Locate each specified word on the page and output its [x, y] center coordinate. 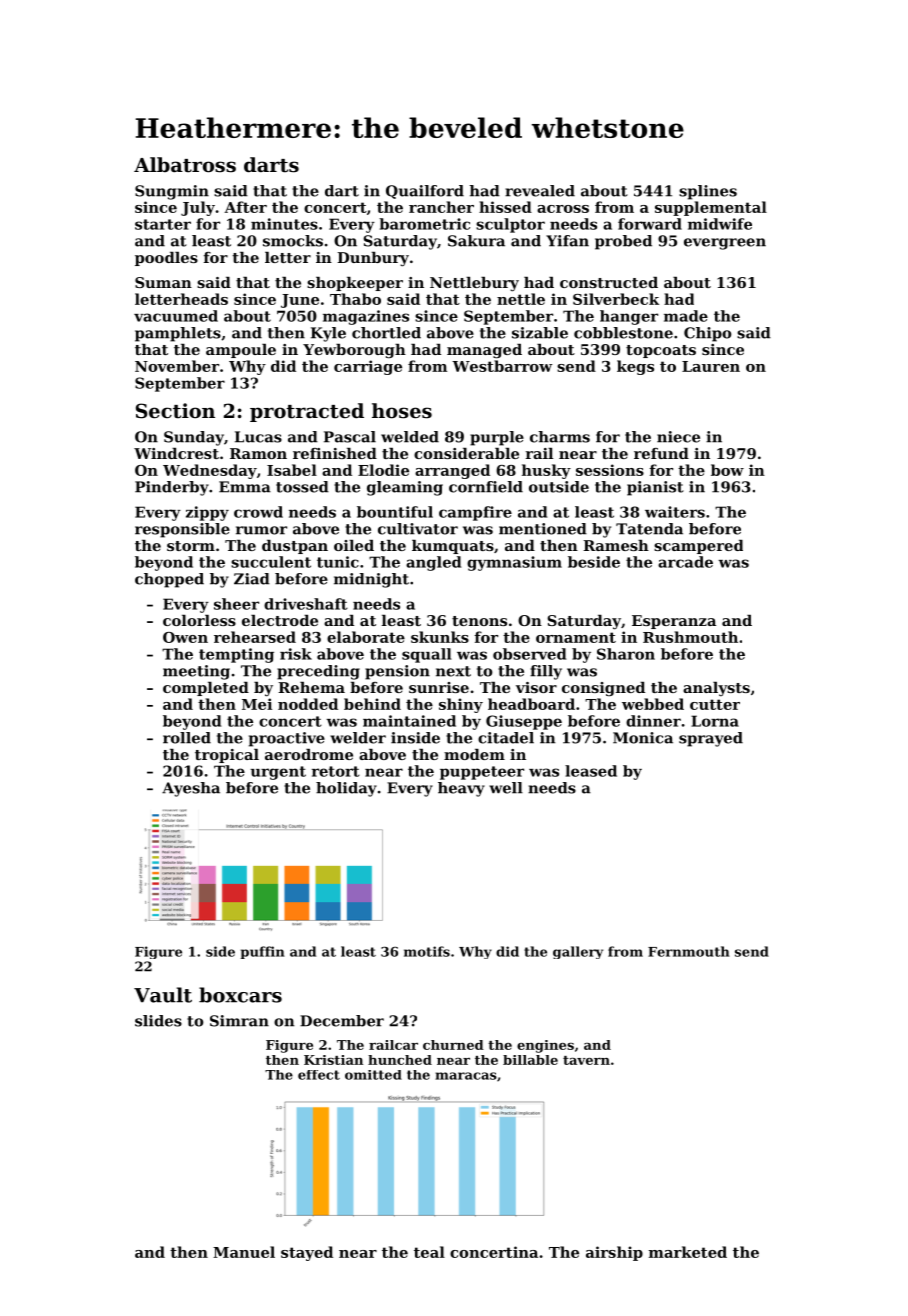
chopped [169, 580]
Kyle [328, 334]
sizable [540, 333]
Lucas [258, 437]
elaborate [366, 637]
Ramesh [616, 545]
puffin [263, 952]
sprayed [711, 739]
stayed [307, 1253]
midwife [720, 224]
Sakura [476, 241]
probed [623, 242]
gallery [578, 952]
